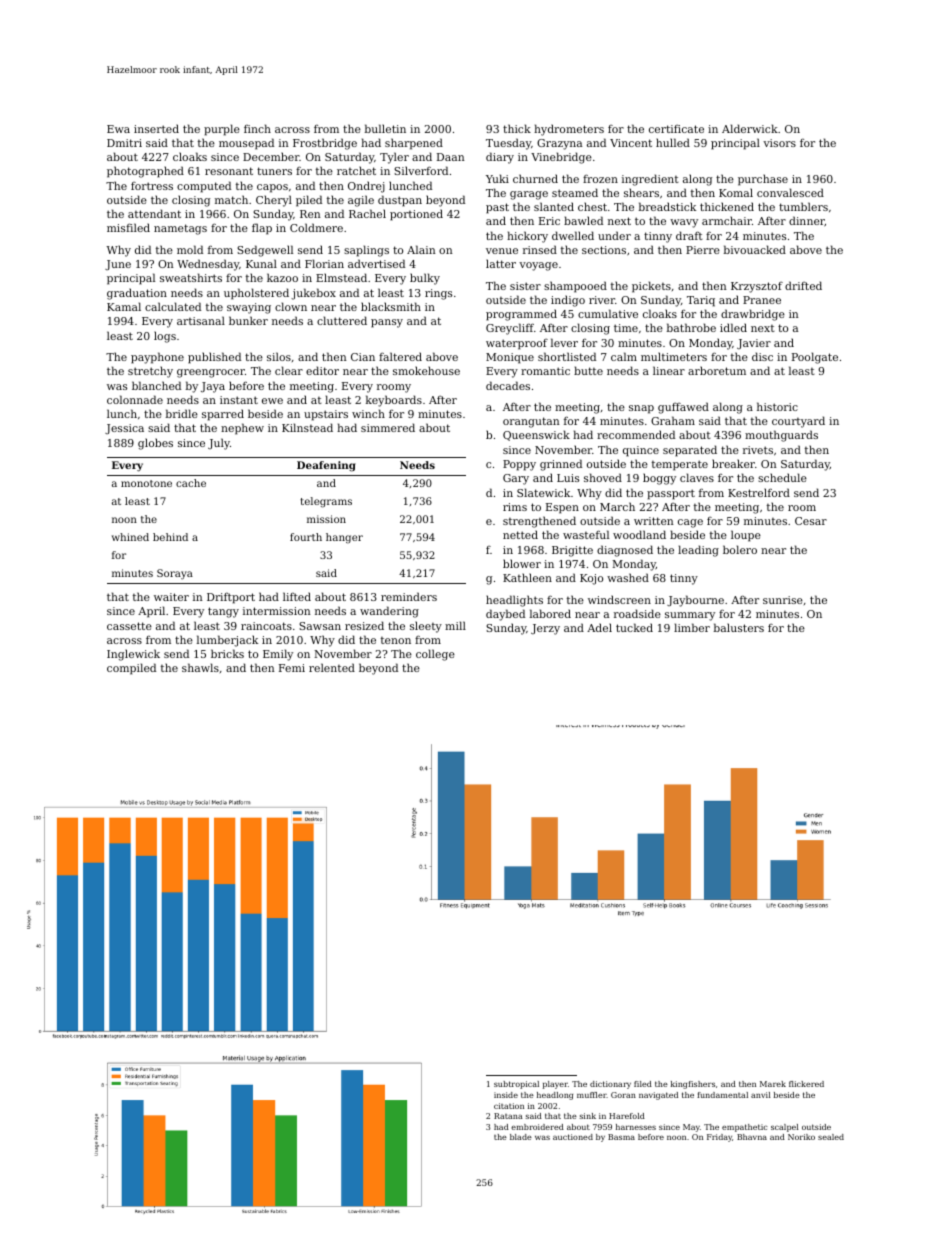 The height and width of the page is (1233, 952). Describe the element at coordinates (773, 1084) in the page. I see `Marek` at that location.
